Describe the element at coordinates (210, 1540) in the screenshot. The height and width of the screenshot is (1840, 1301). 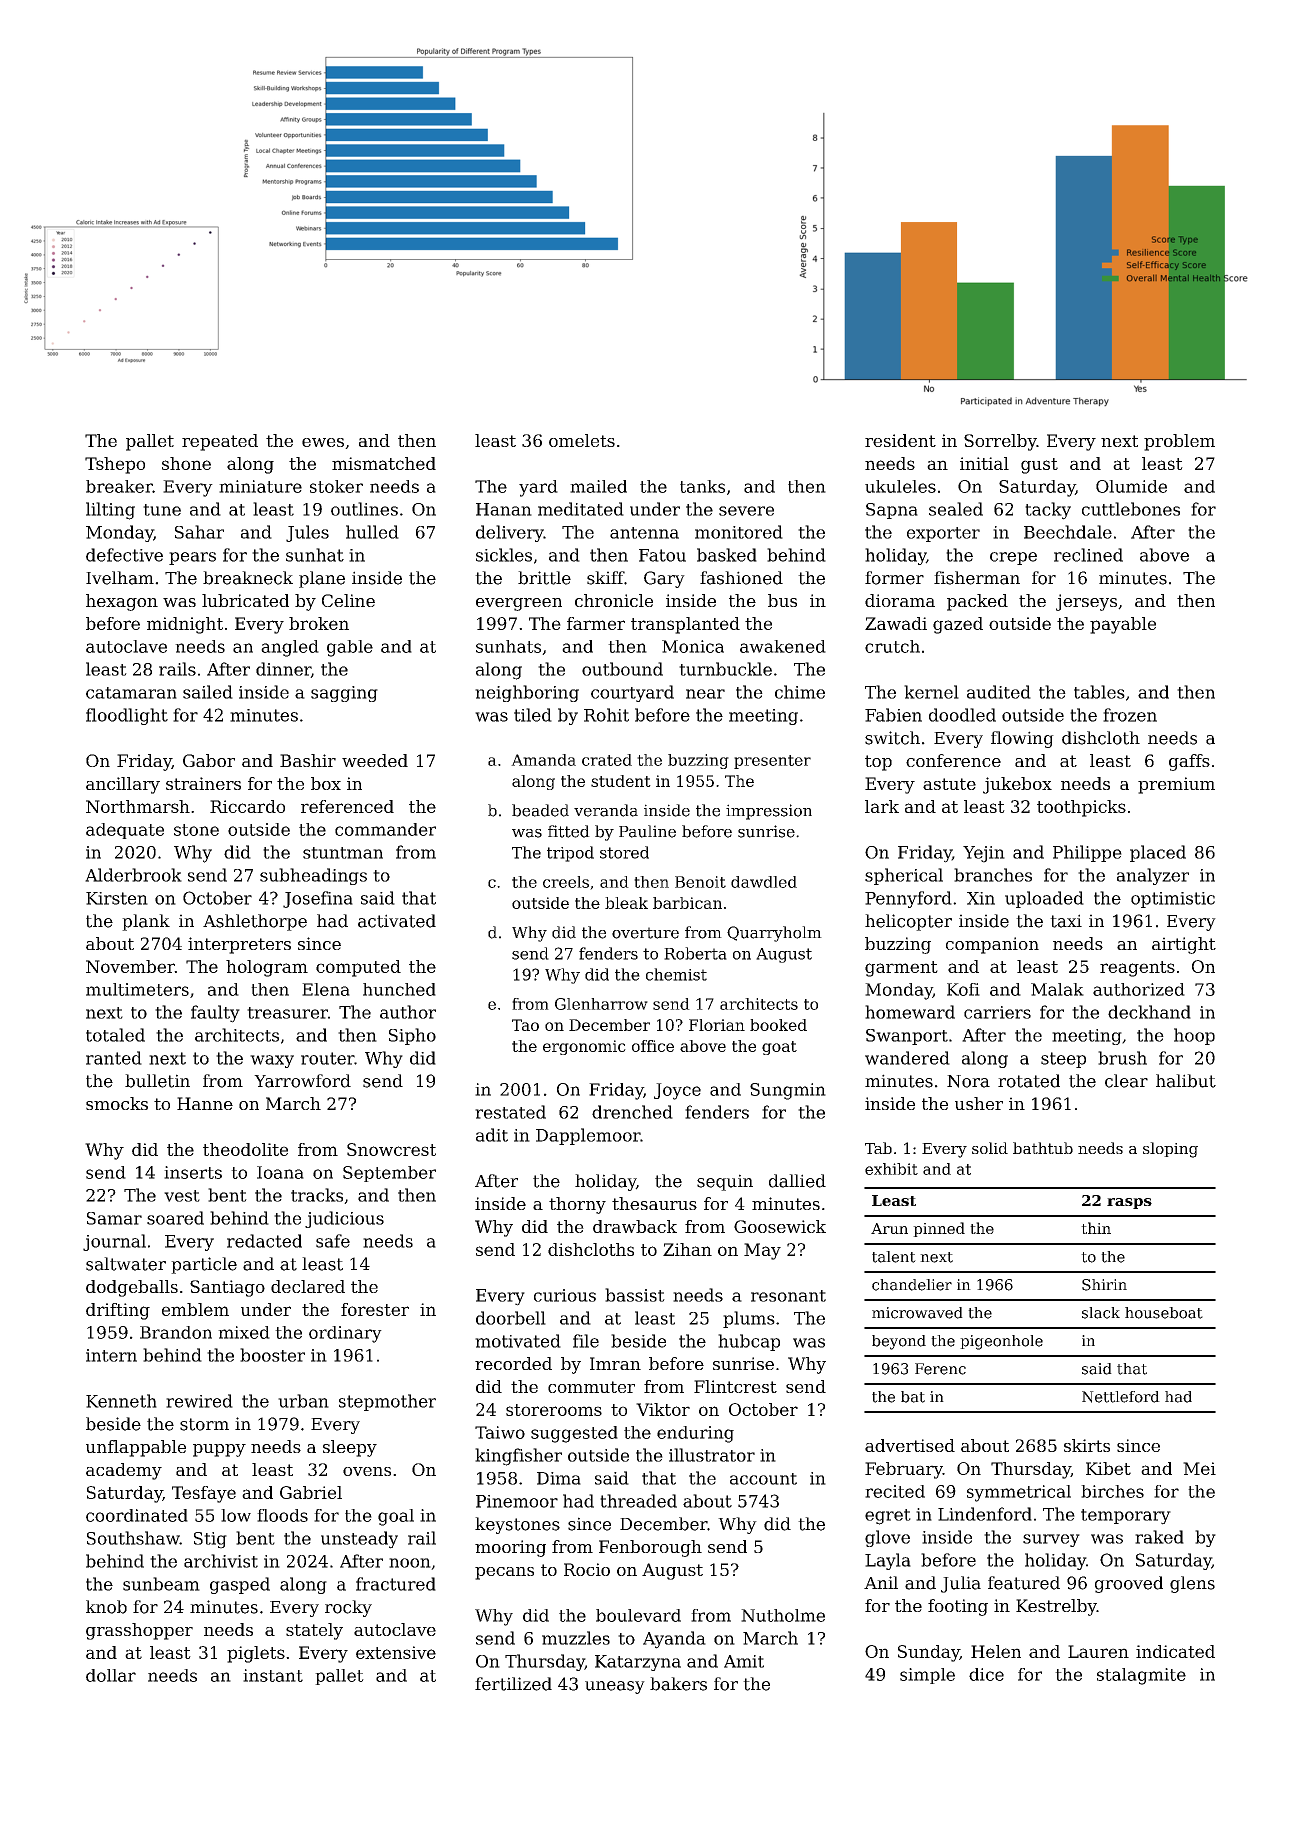
I see `Stig` at that location.
